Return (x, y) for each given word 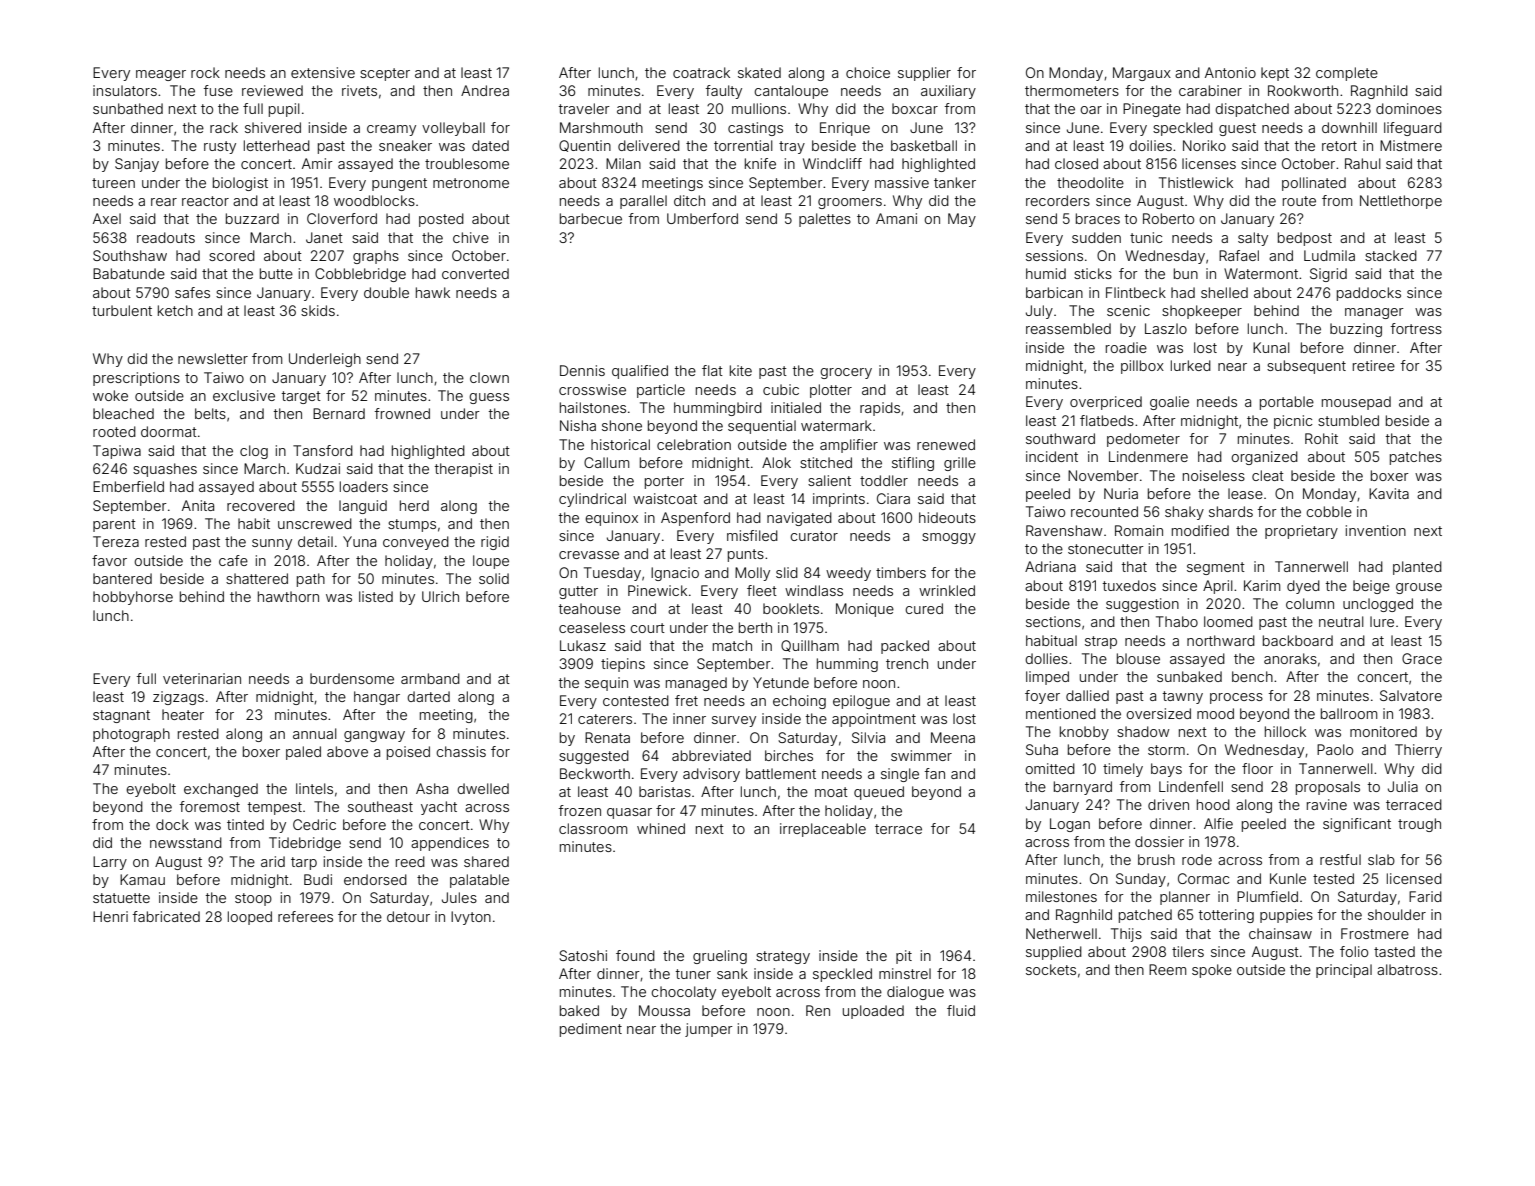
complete (1347, 74)
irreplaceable (823, 830)
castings (755, 129)
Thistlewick (1196, 182)
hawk (433, 292)
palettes (825, 220)
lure (1382, 621)
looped (250, 918)
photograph (131, 735)
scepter (385, 74)
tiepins (623, 665)
